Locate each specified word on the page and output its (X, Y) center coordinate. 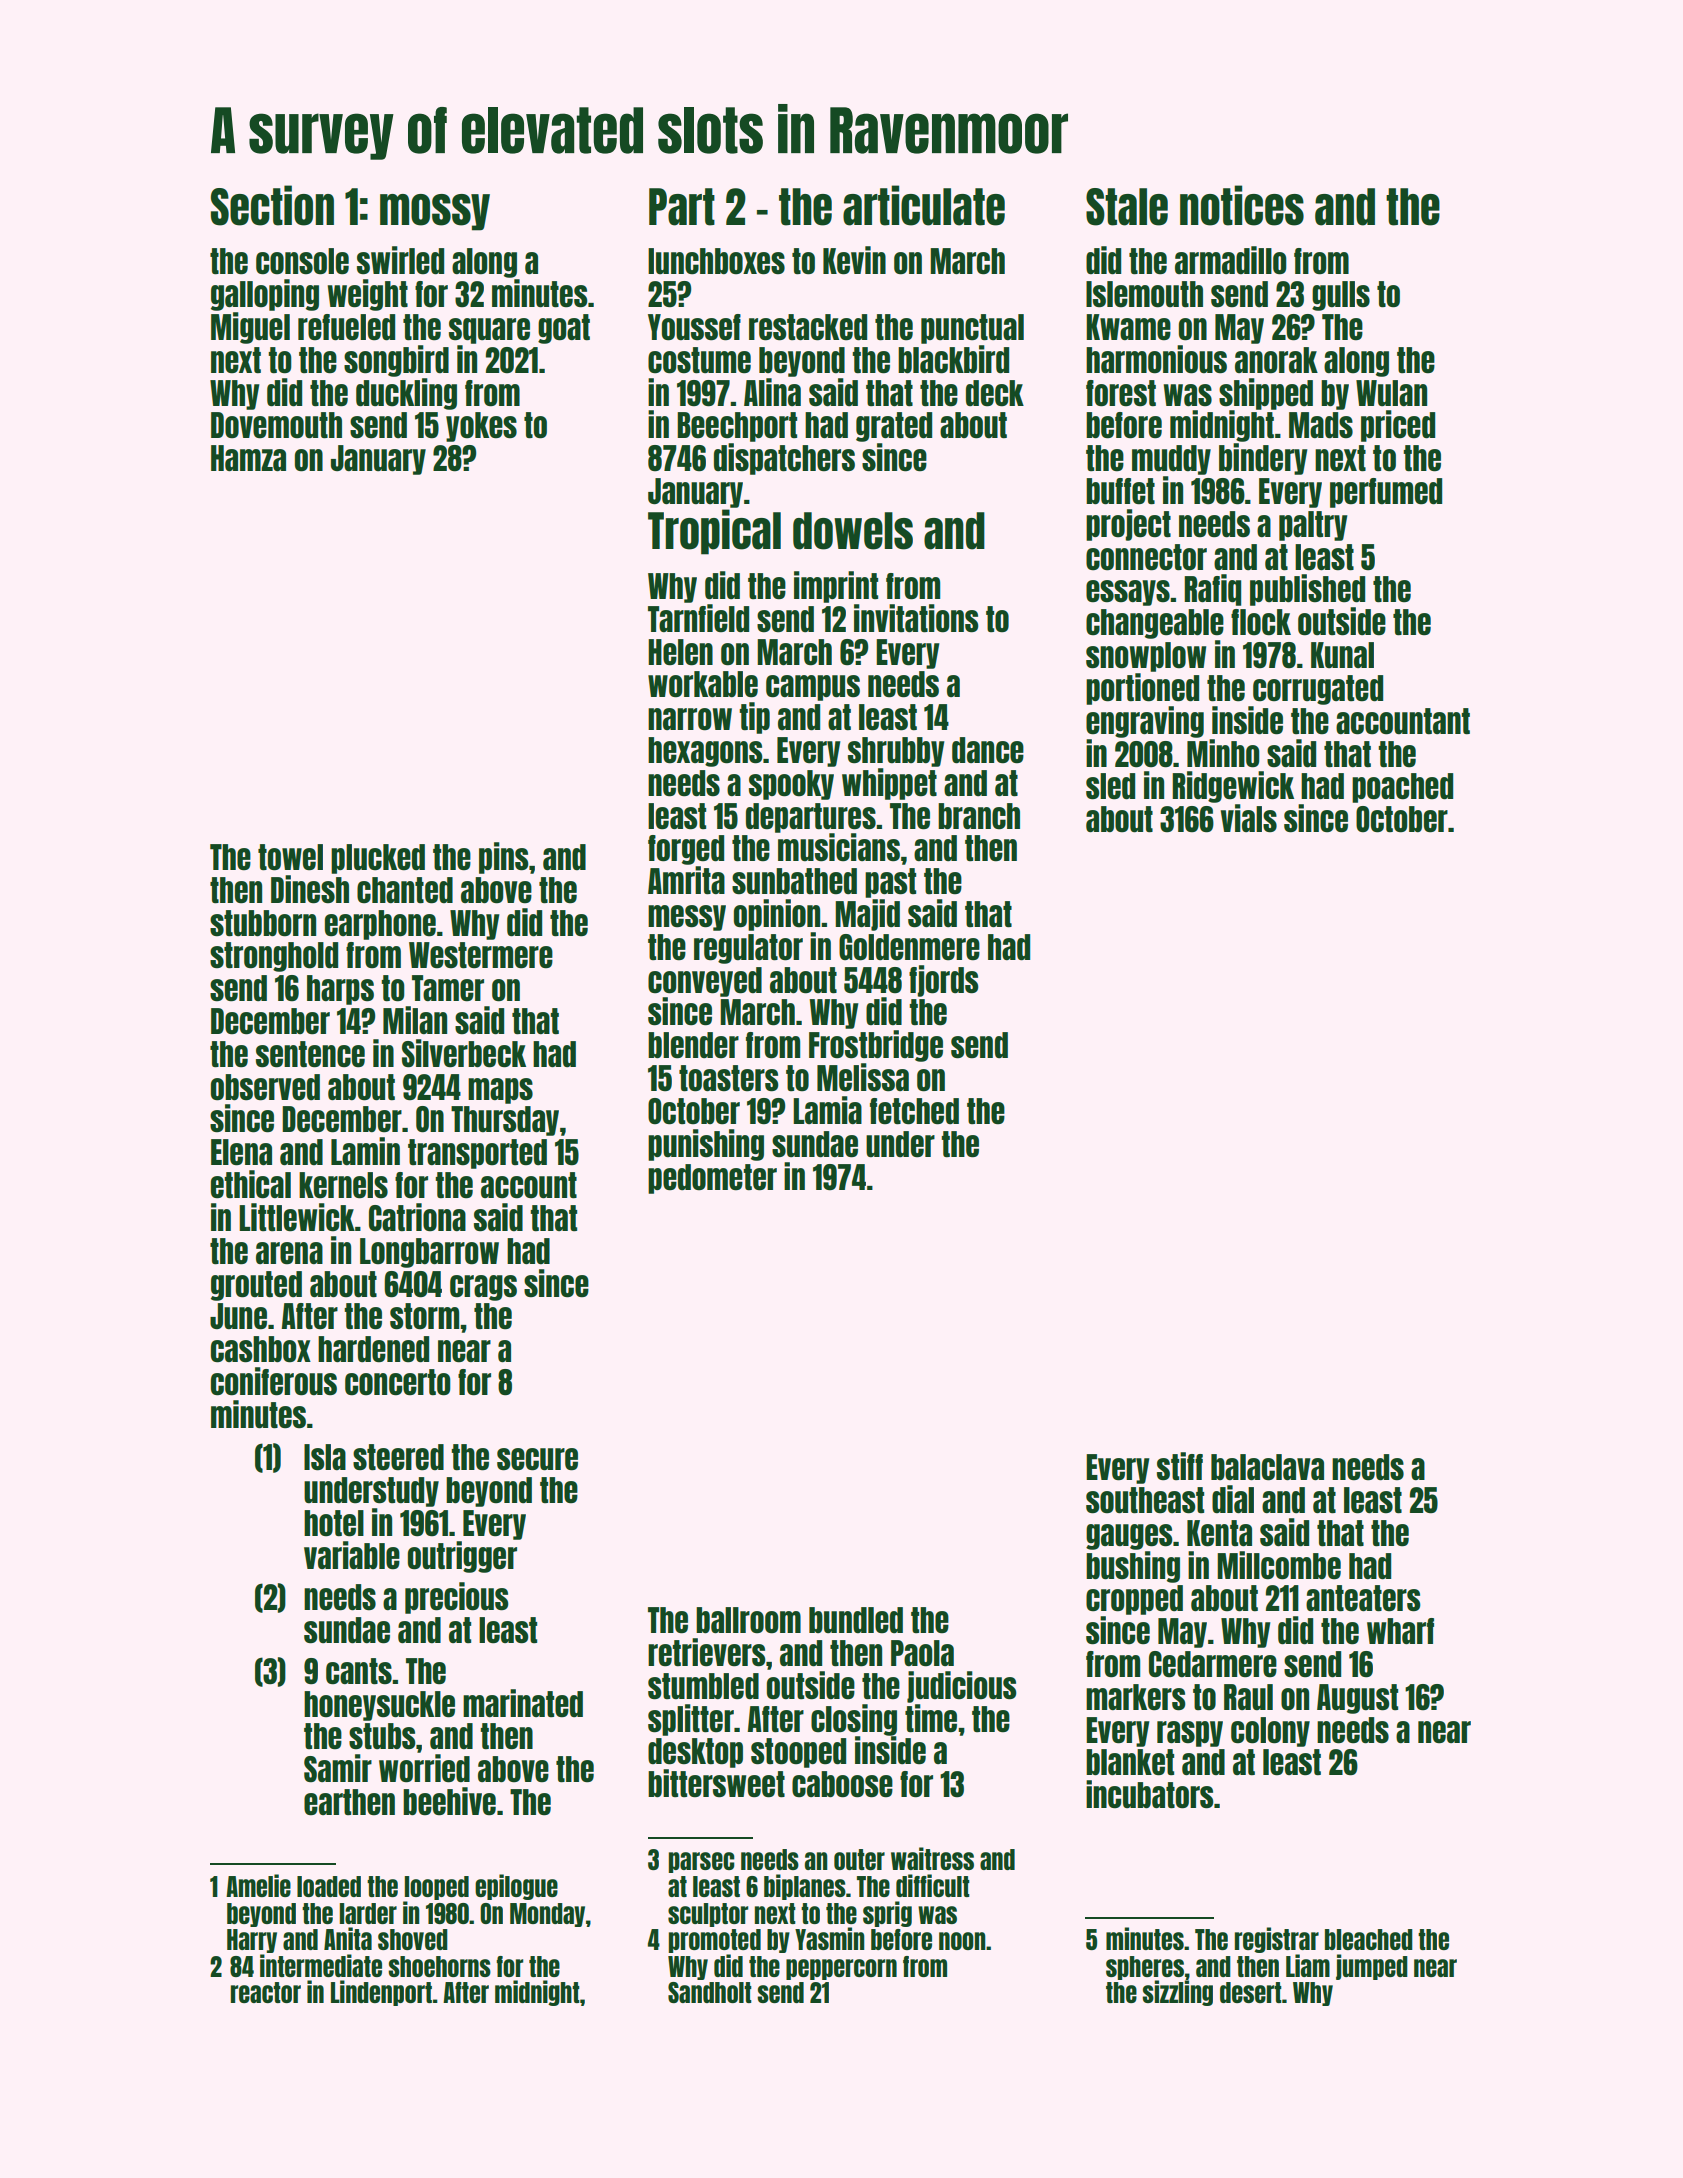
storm (424, 1316)
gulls (1341, 296)
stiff (1180, 1466)
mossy (435, 212)
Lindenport (381, 1993)
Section (272, 205)
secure (537, 1459)
